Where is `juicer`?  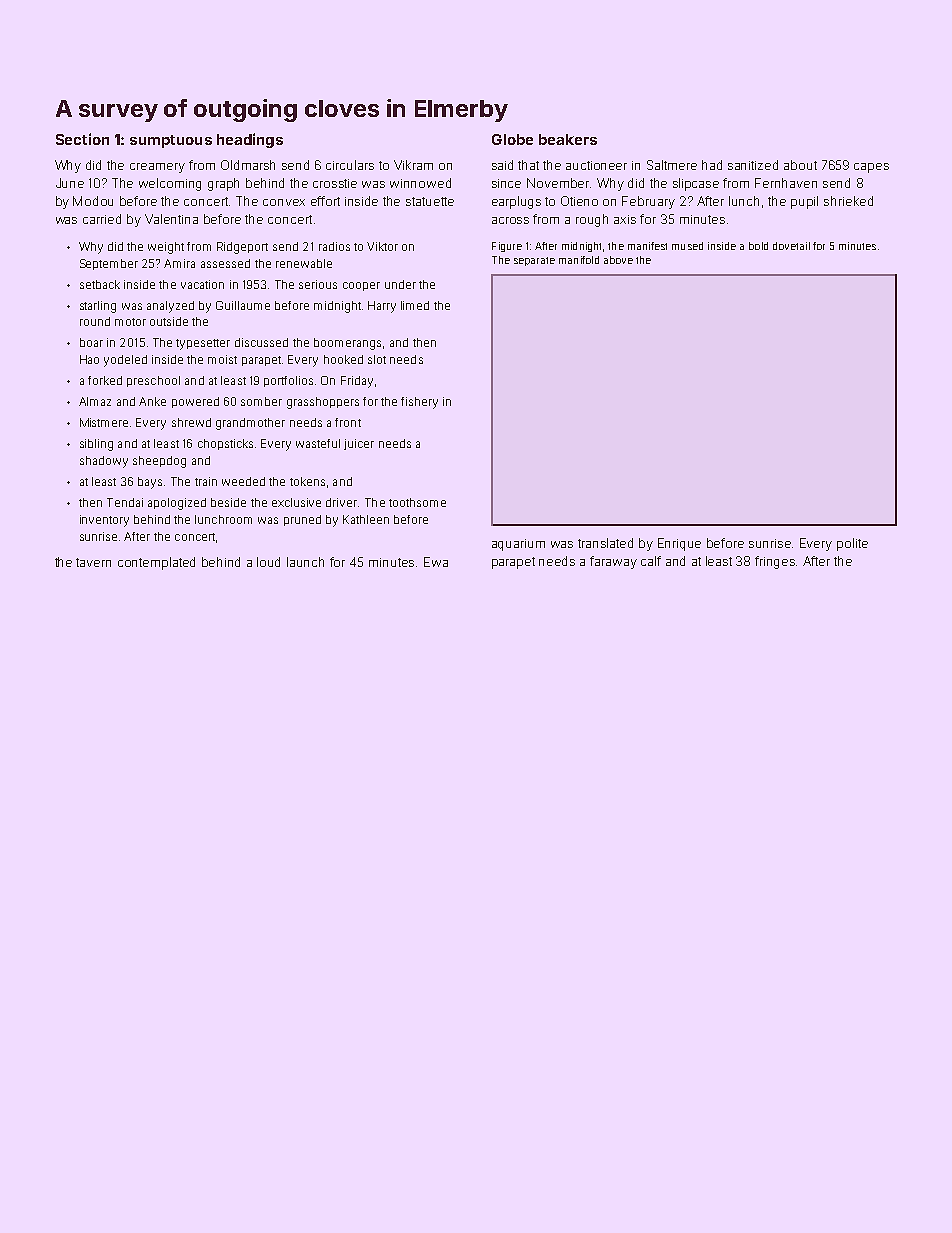
juicer is located at coordinates (359, 444).
